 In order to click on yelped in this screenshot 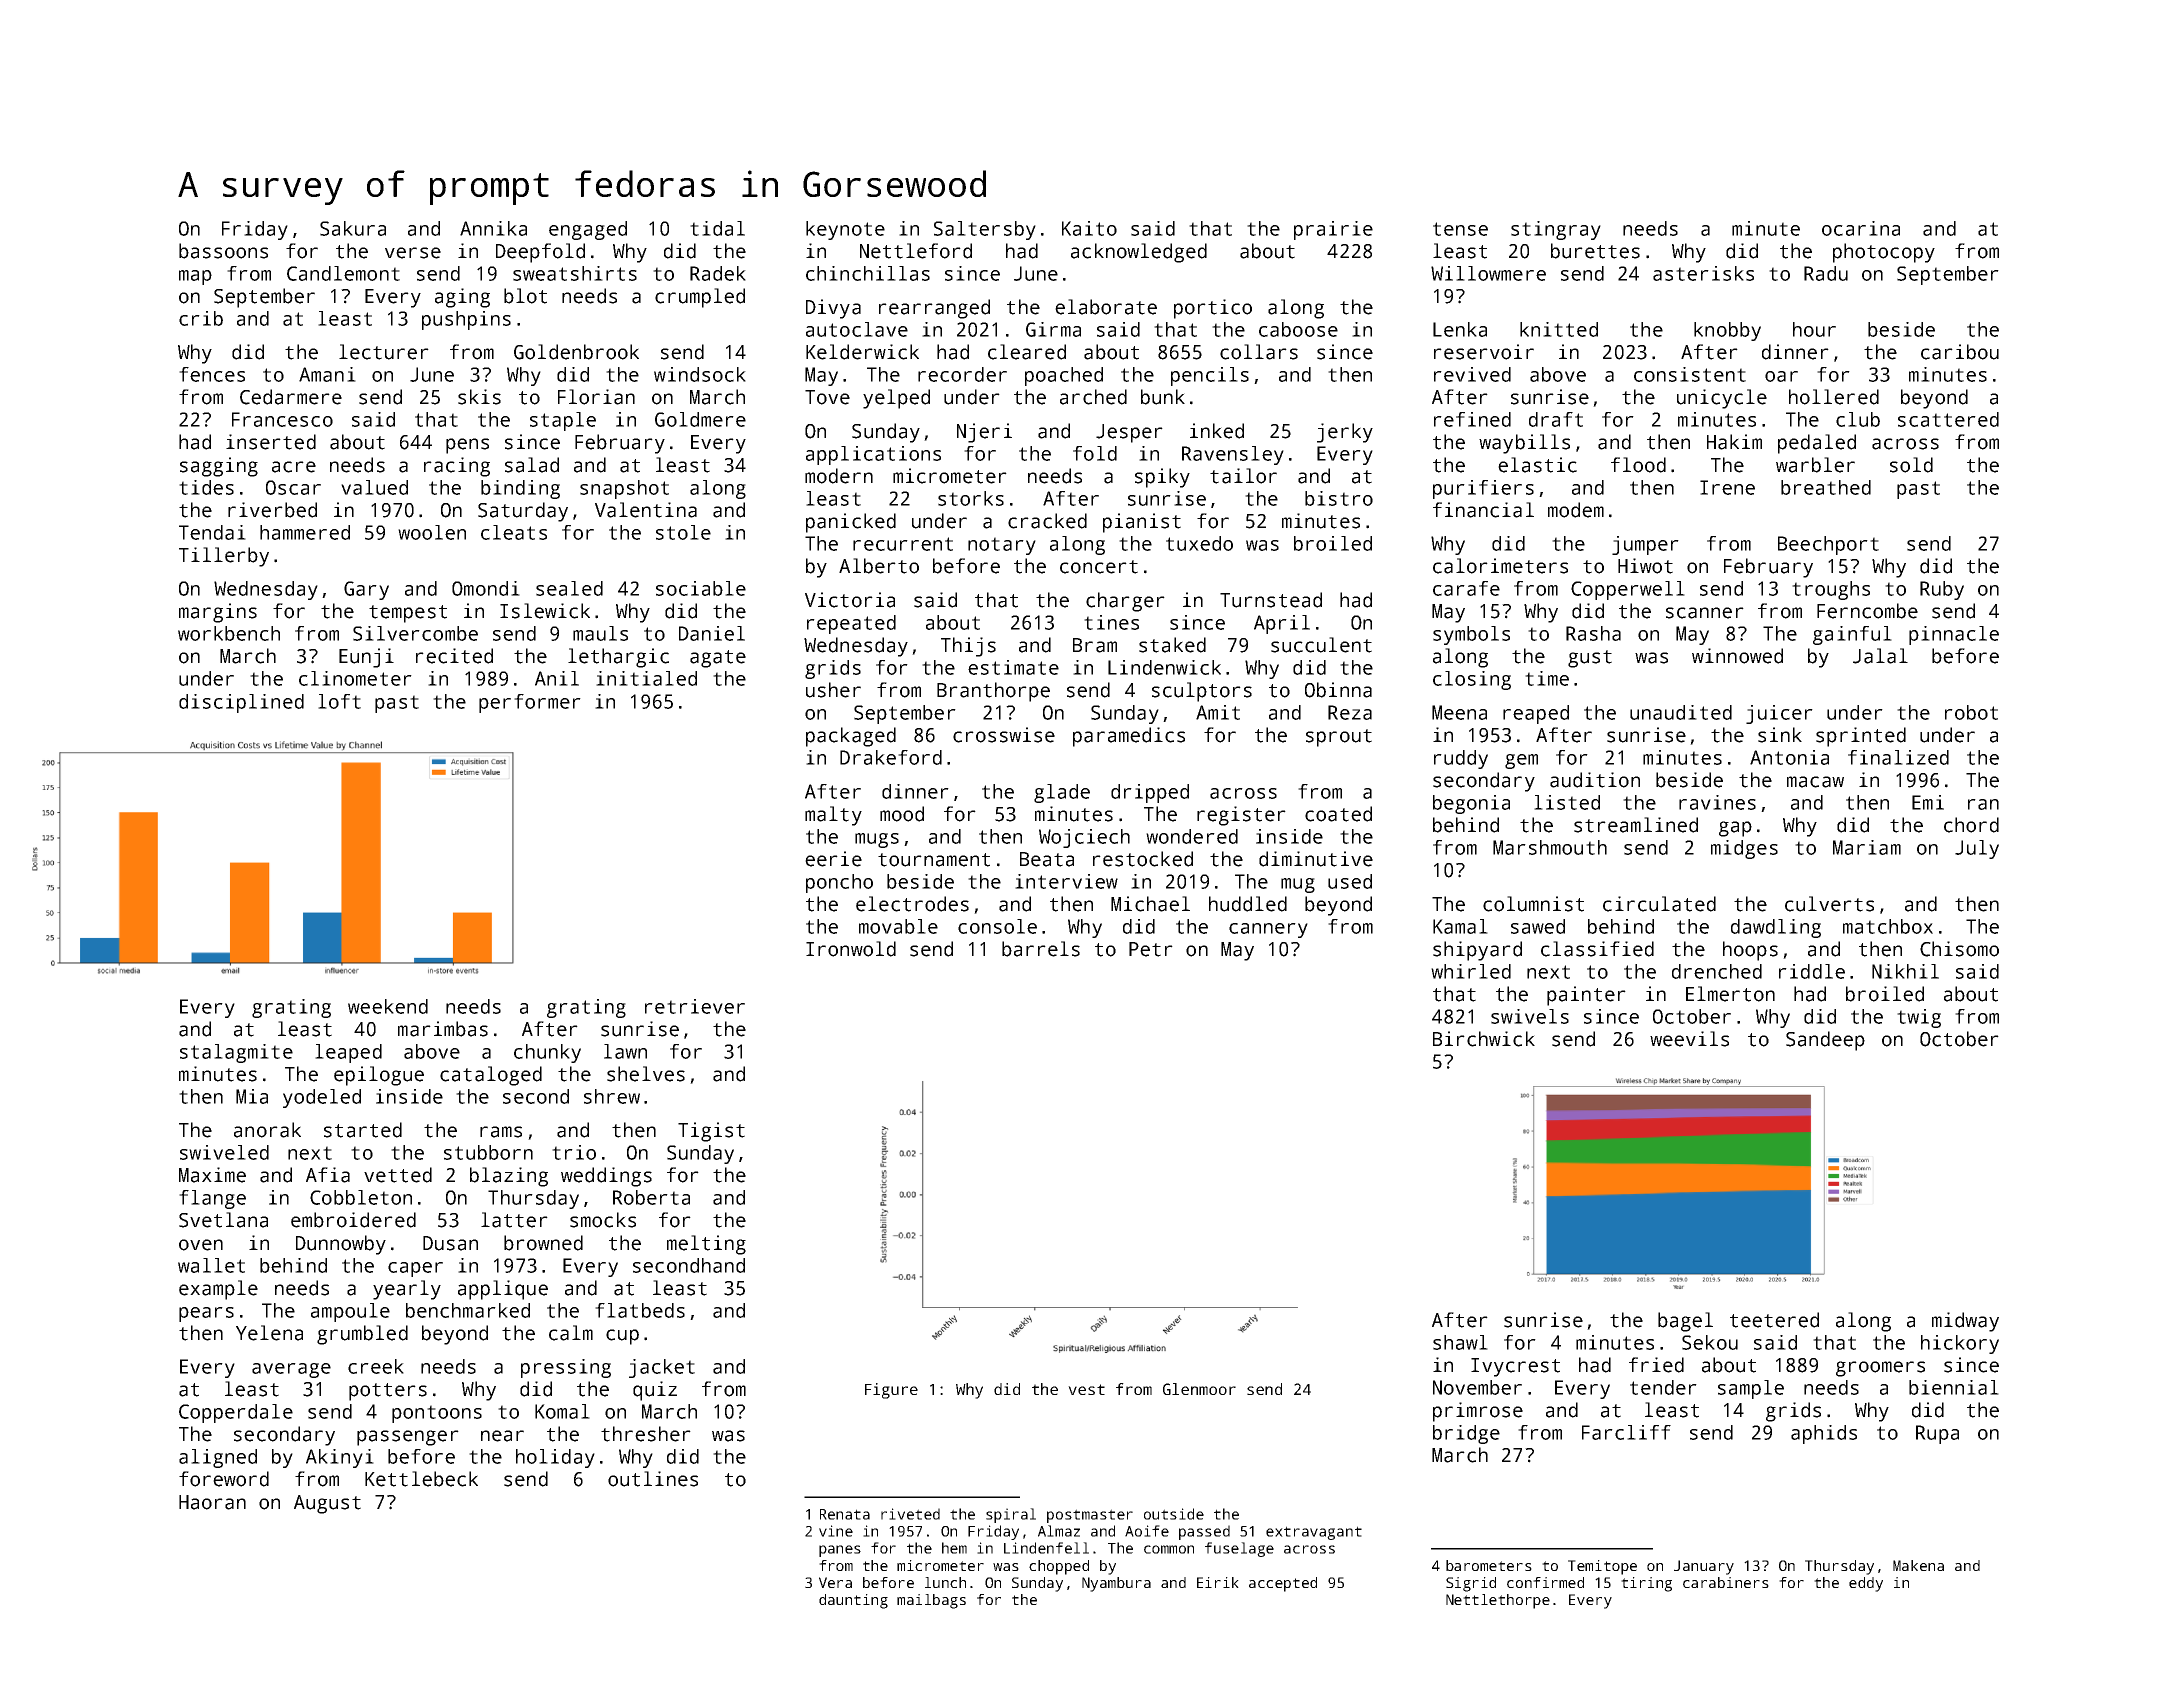, I will do `click(896, 399)`.
